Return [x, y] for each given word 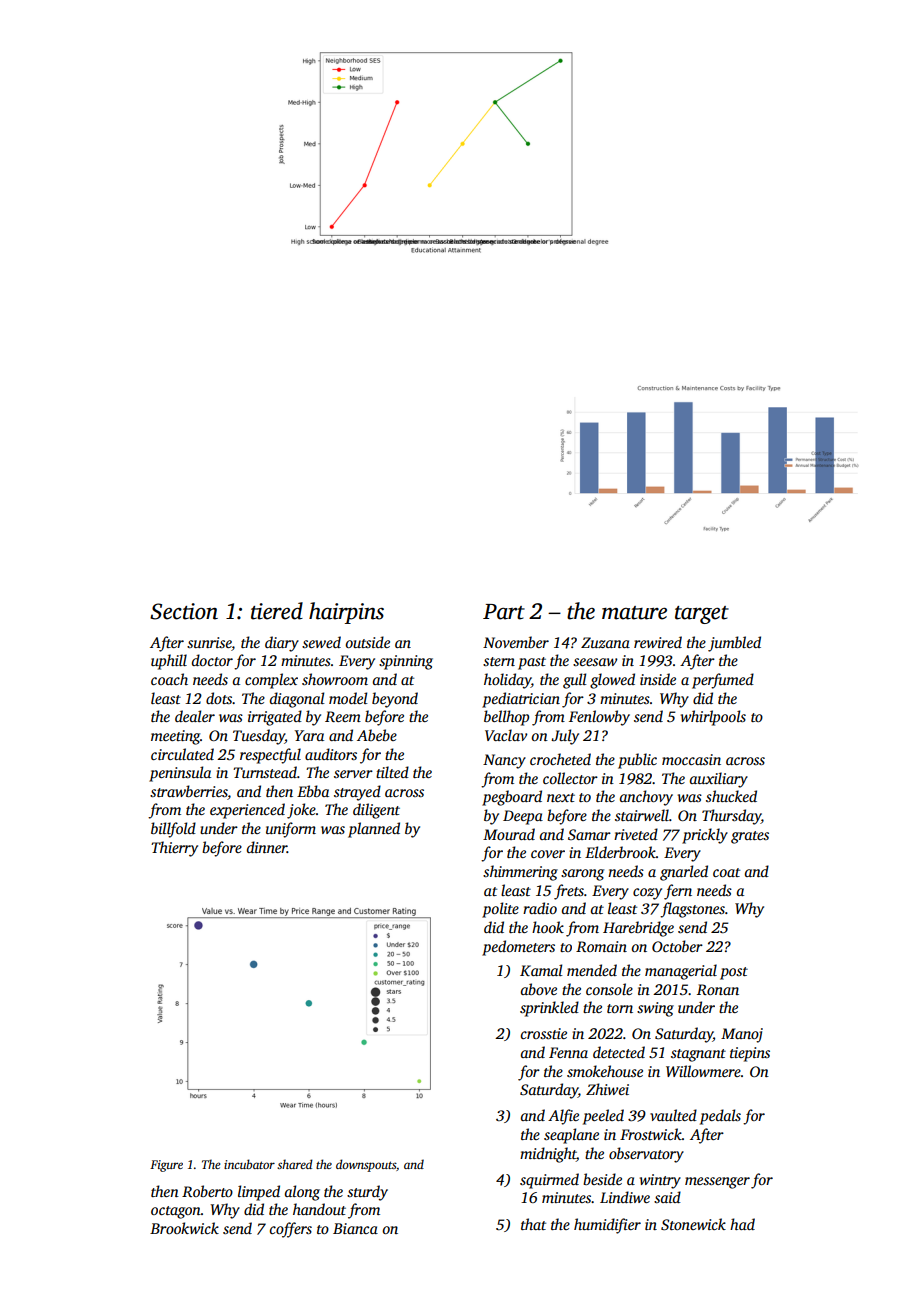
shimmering [520, 873]
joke [301, 811]
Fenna [568, 1052]
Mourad [509, 834]
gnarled [684, 873]
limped [259, 1193]
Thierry [174, 849]
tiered [277, 611]
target [702, 615]
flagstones [692, 910]
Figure [166, 1166]
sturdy [367, 1193]
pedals [720, 1117]
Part [504, 612]
